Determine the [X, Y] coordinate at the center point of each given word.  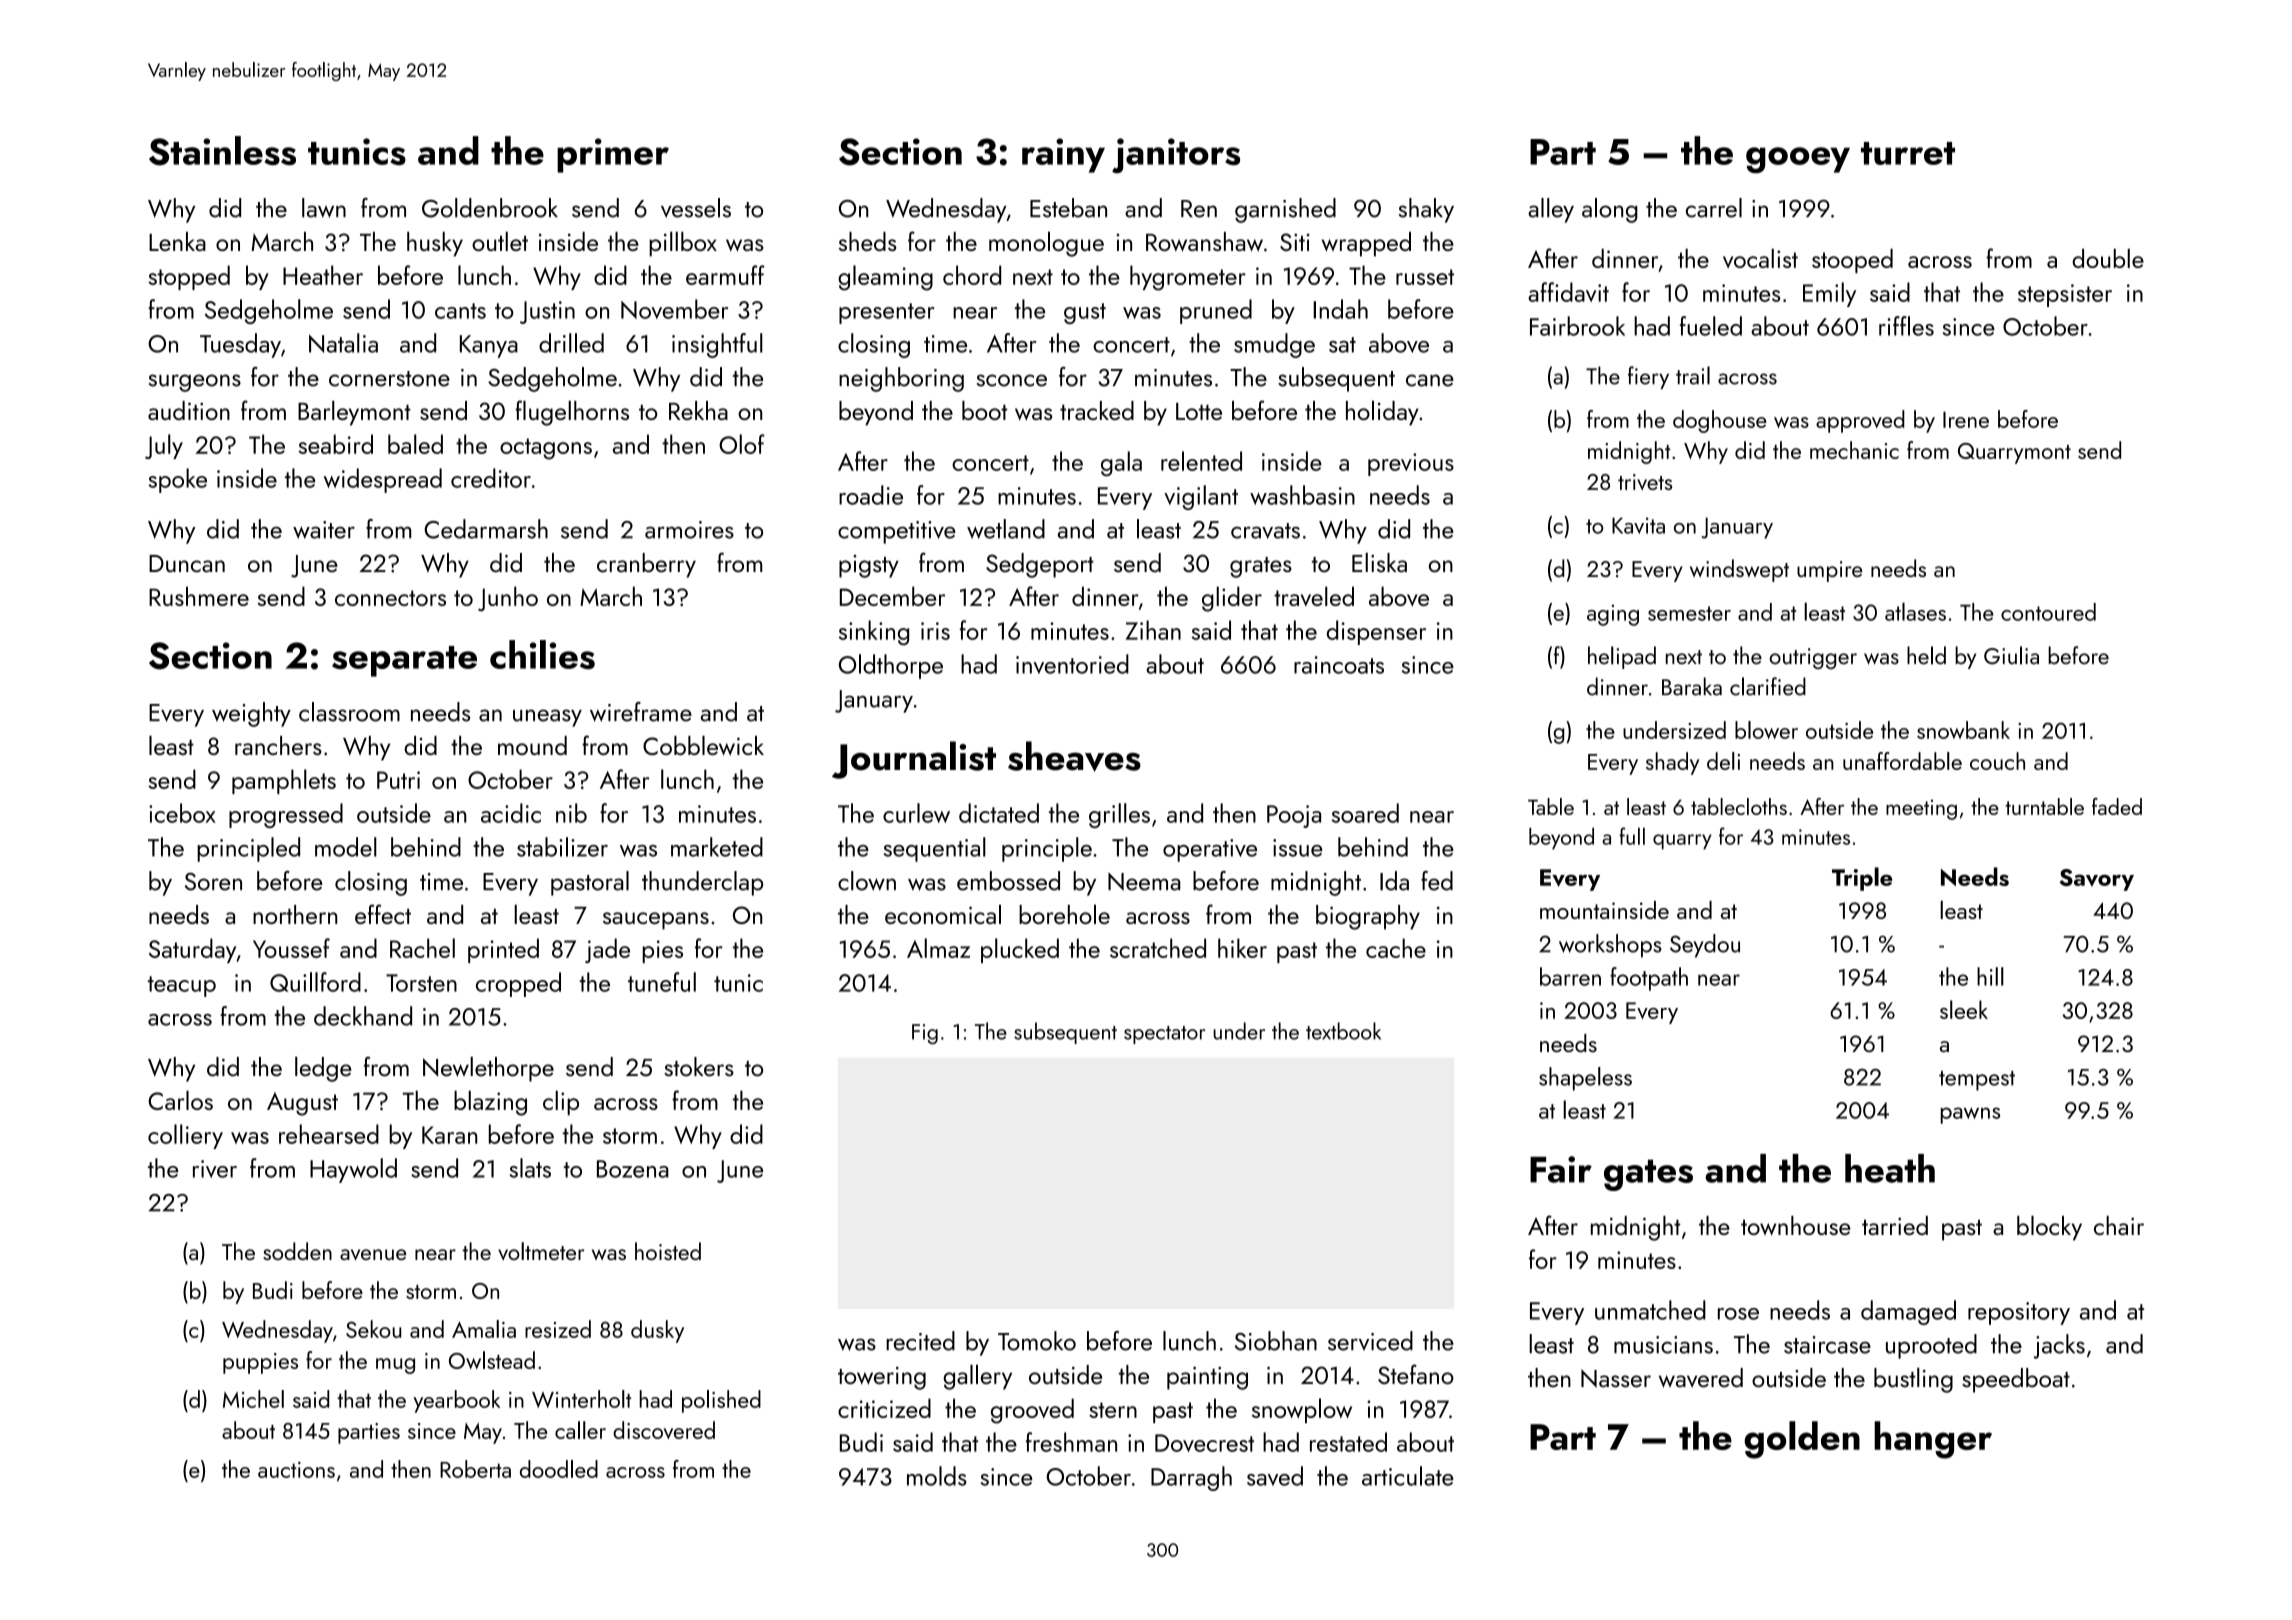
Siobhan [1276, 1341]
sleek [1964, 1009]
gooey [1798, 160]
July [164, 446]
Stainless [222, 151]
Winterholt [581, 1399]
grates [1261, 567]
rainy [1063, 155]
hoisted [668, 1251]
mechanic [1854, 450]
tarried [1895, 1225]
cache [1396, 948]
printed [503, 950]
